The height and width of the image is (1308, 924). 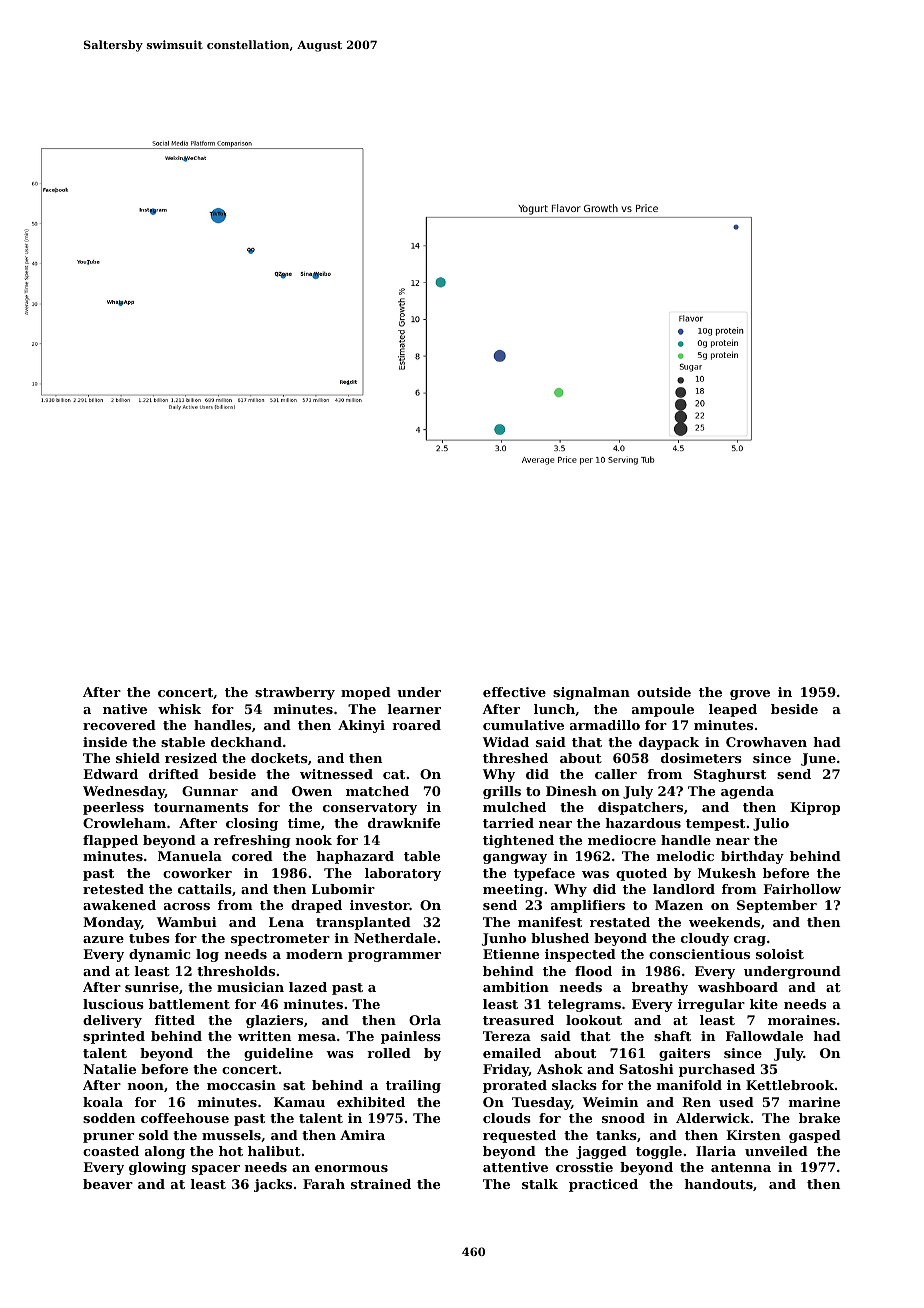 What do you see at coordinates (197, 873) in the image?
I see `coworker` at bounding box center [197, 873].
